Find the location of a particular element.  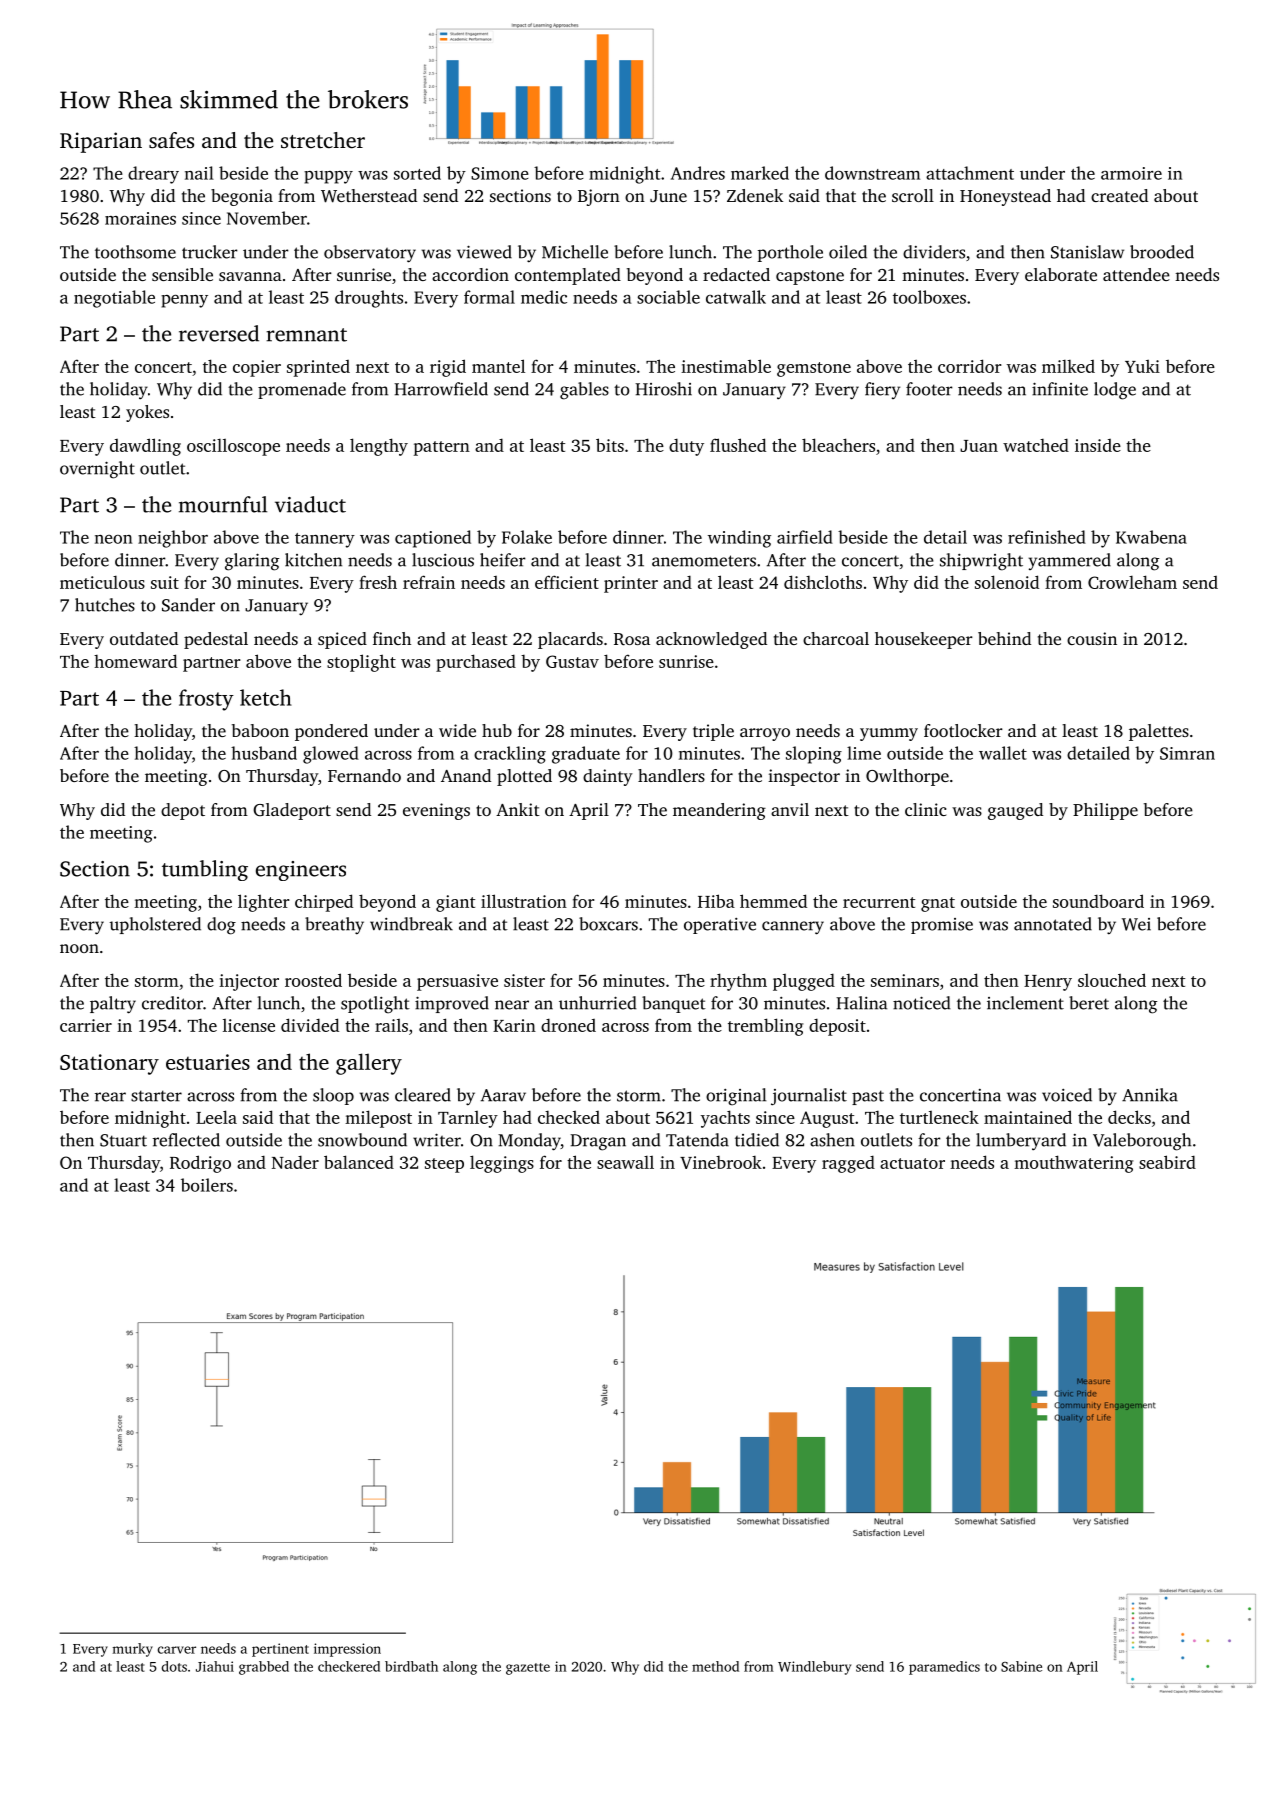

beret is located at coordinates (1089, 1003).
